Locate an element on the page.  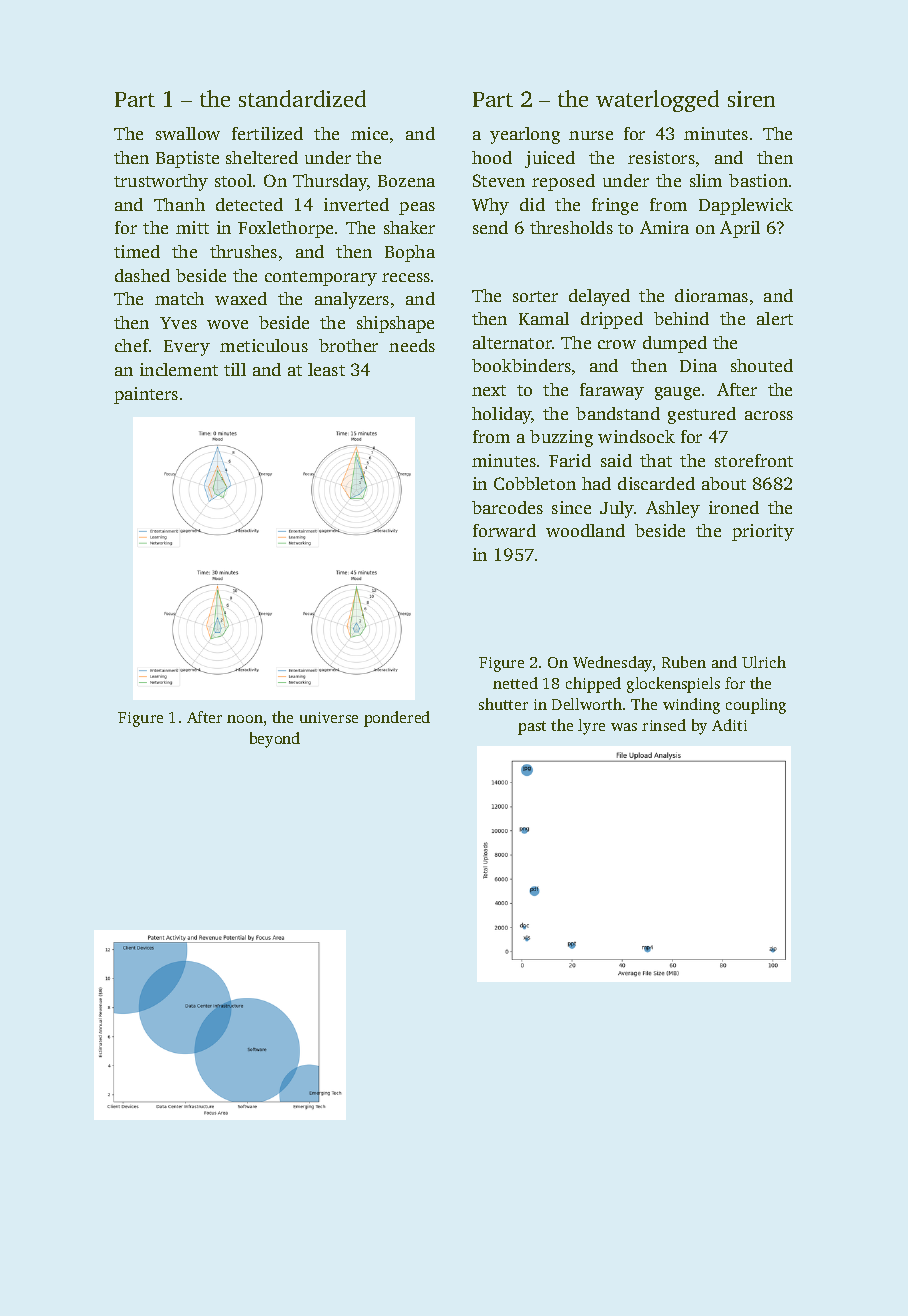
forward is located at coordinates (504, 530).
